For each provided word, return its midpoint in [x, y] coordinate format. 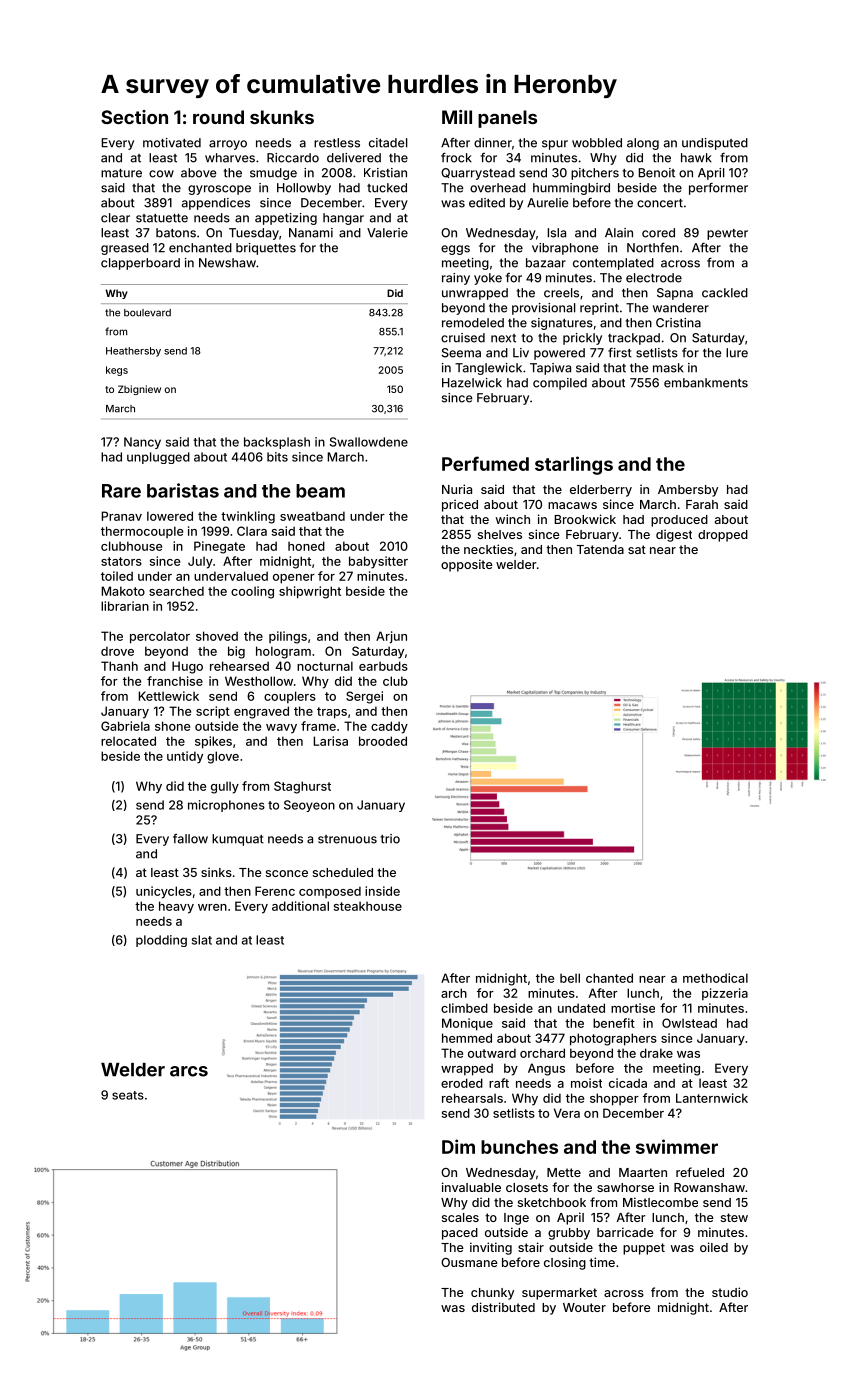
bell [570, 978]
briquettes [266, 249]
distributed [503, 1307]
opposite [467, 565]
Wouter [584, 1307]
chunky [492, 1294]
